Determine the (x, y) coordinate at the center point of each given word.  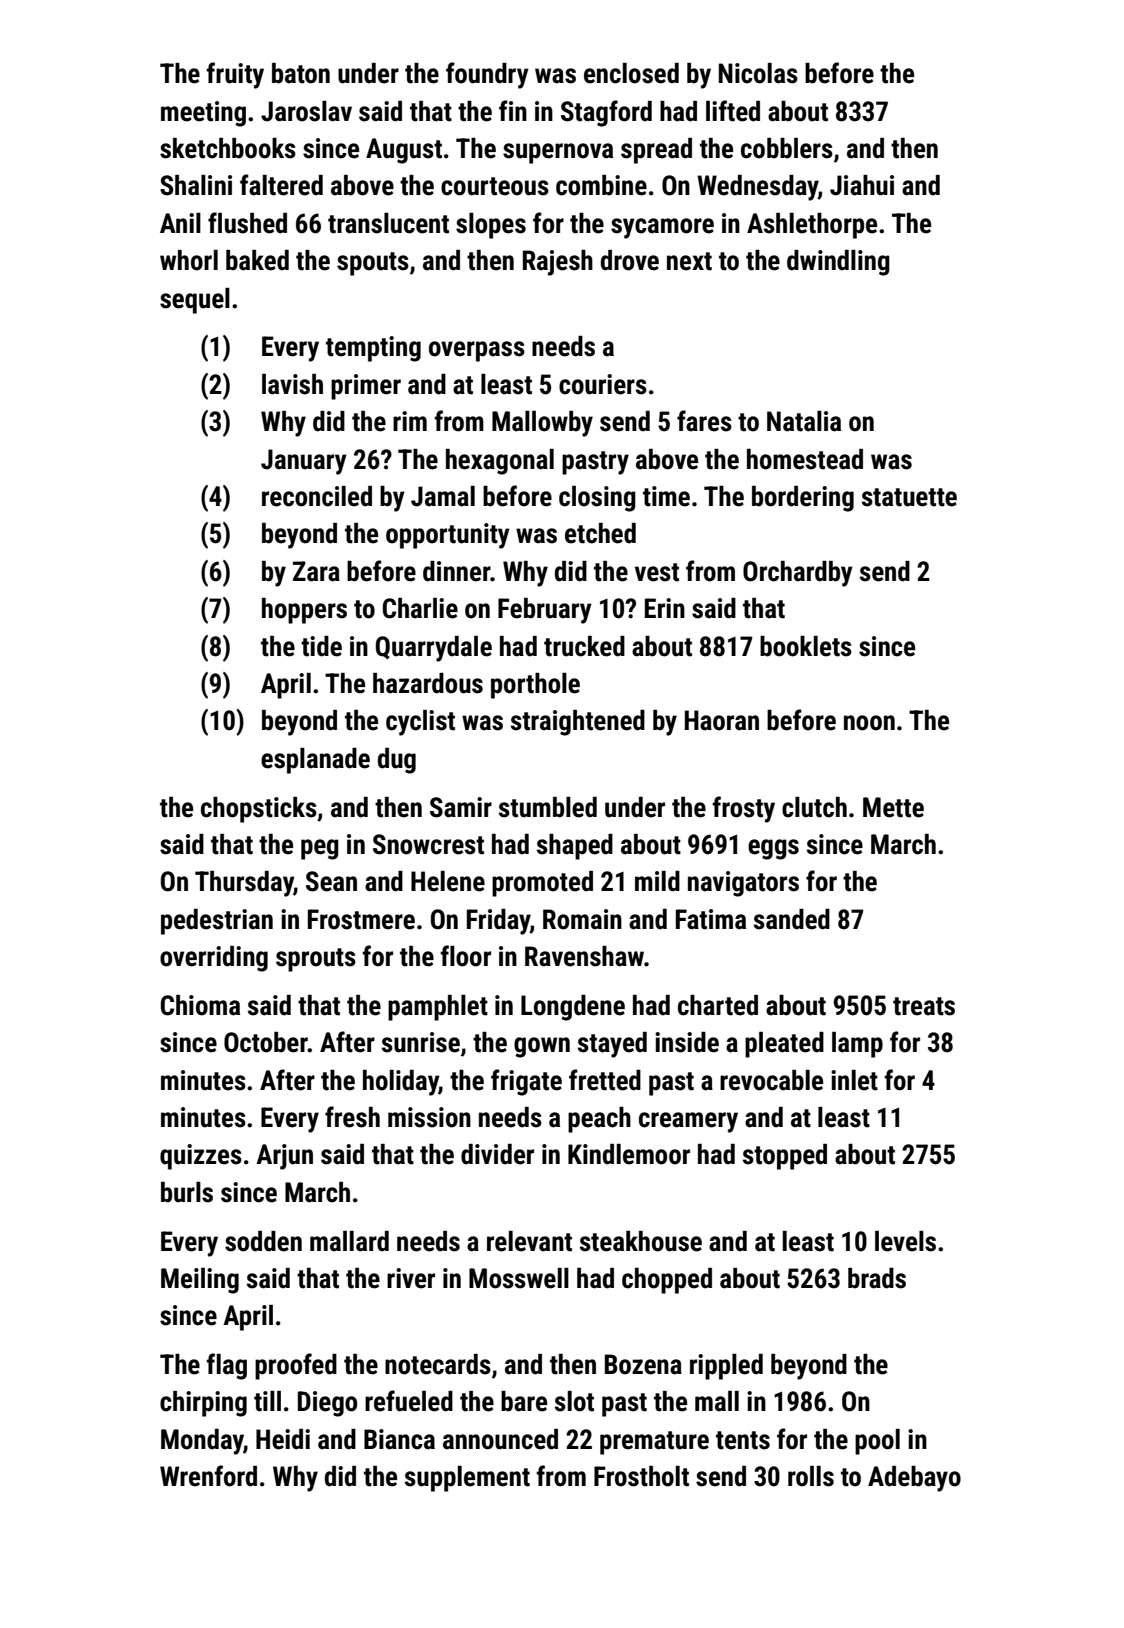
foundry (487, 75)
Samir (461, 807)
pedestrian (217, 922)
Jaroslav (306, 111)
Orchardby (798, 574)
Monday (202, 1442)
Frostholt (641, 1476)
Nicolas (758, 73)
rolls (811, 1476)
